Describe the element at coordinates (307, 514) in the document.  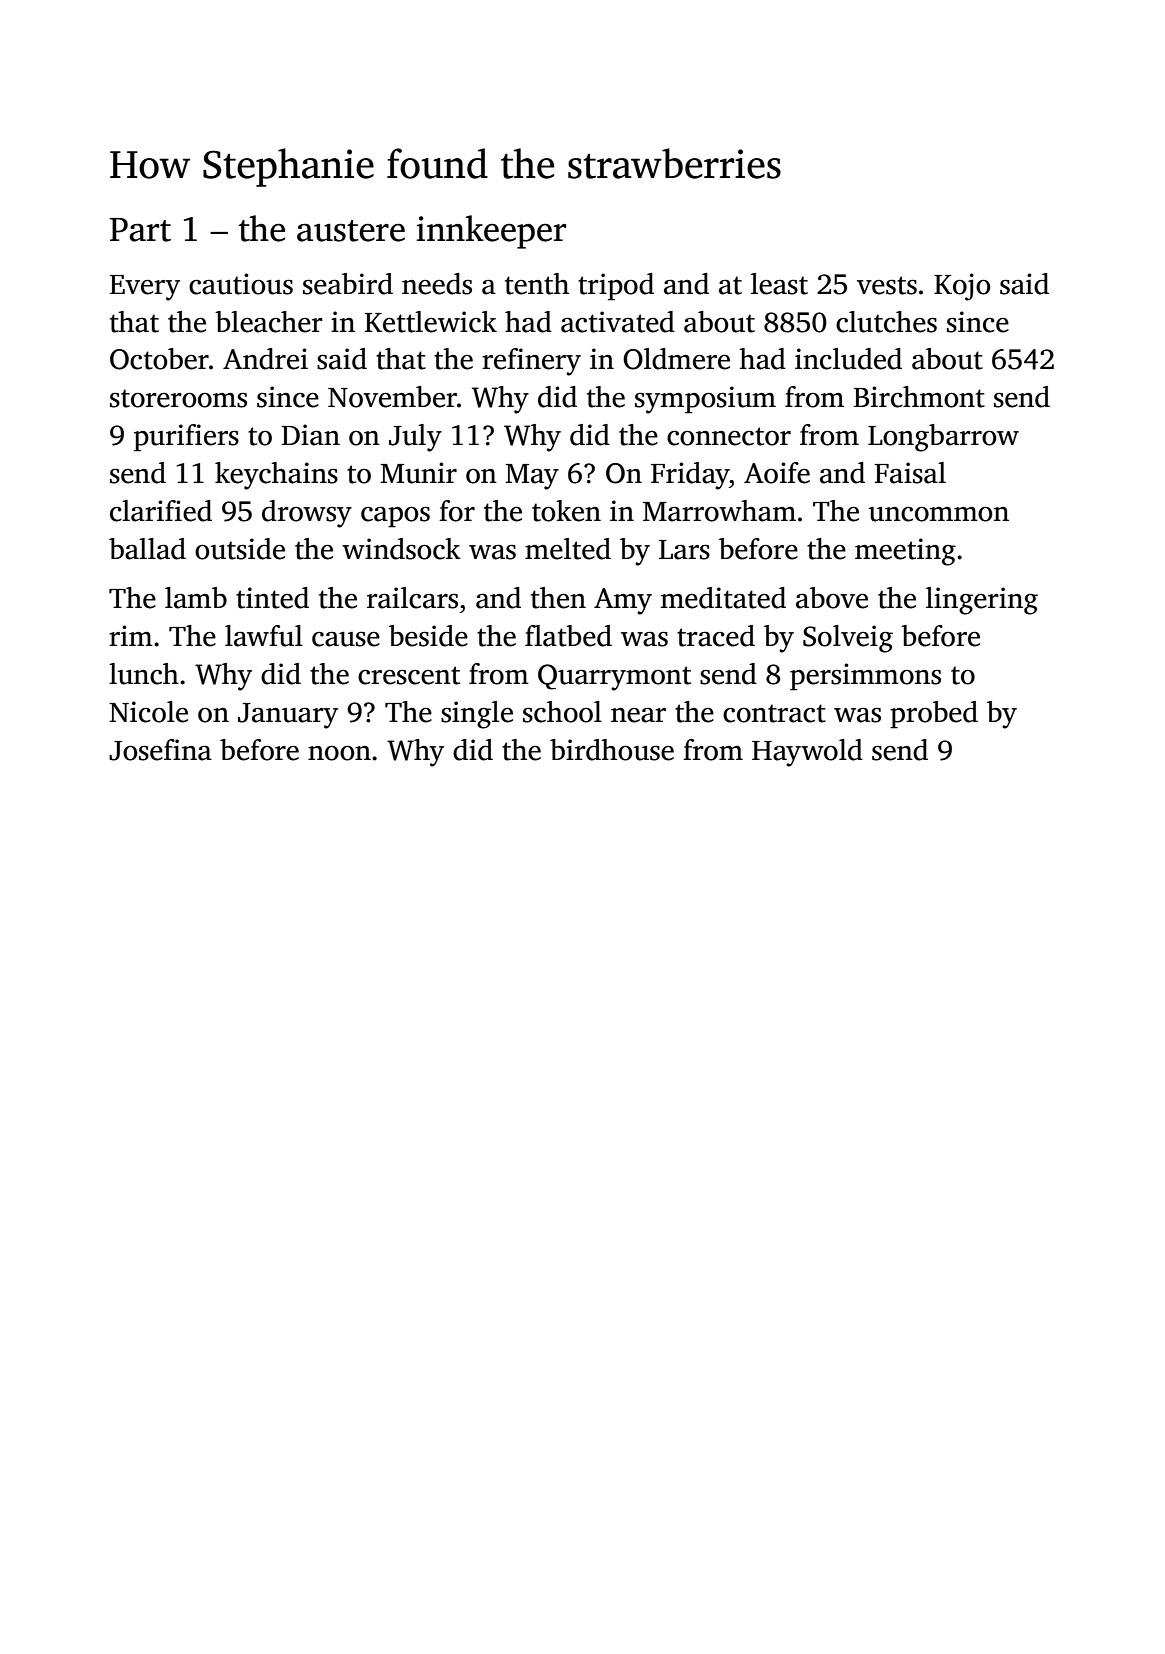
I see `drowsy` at that location.
